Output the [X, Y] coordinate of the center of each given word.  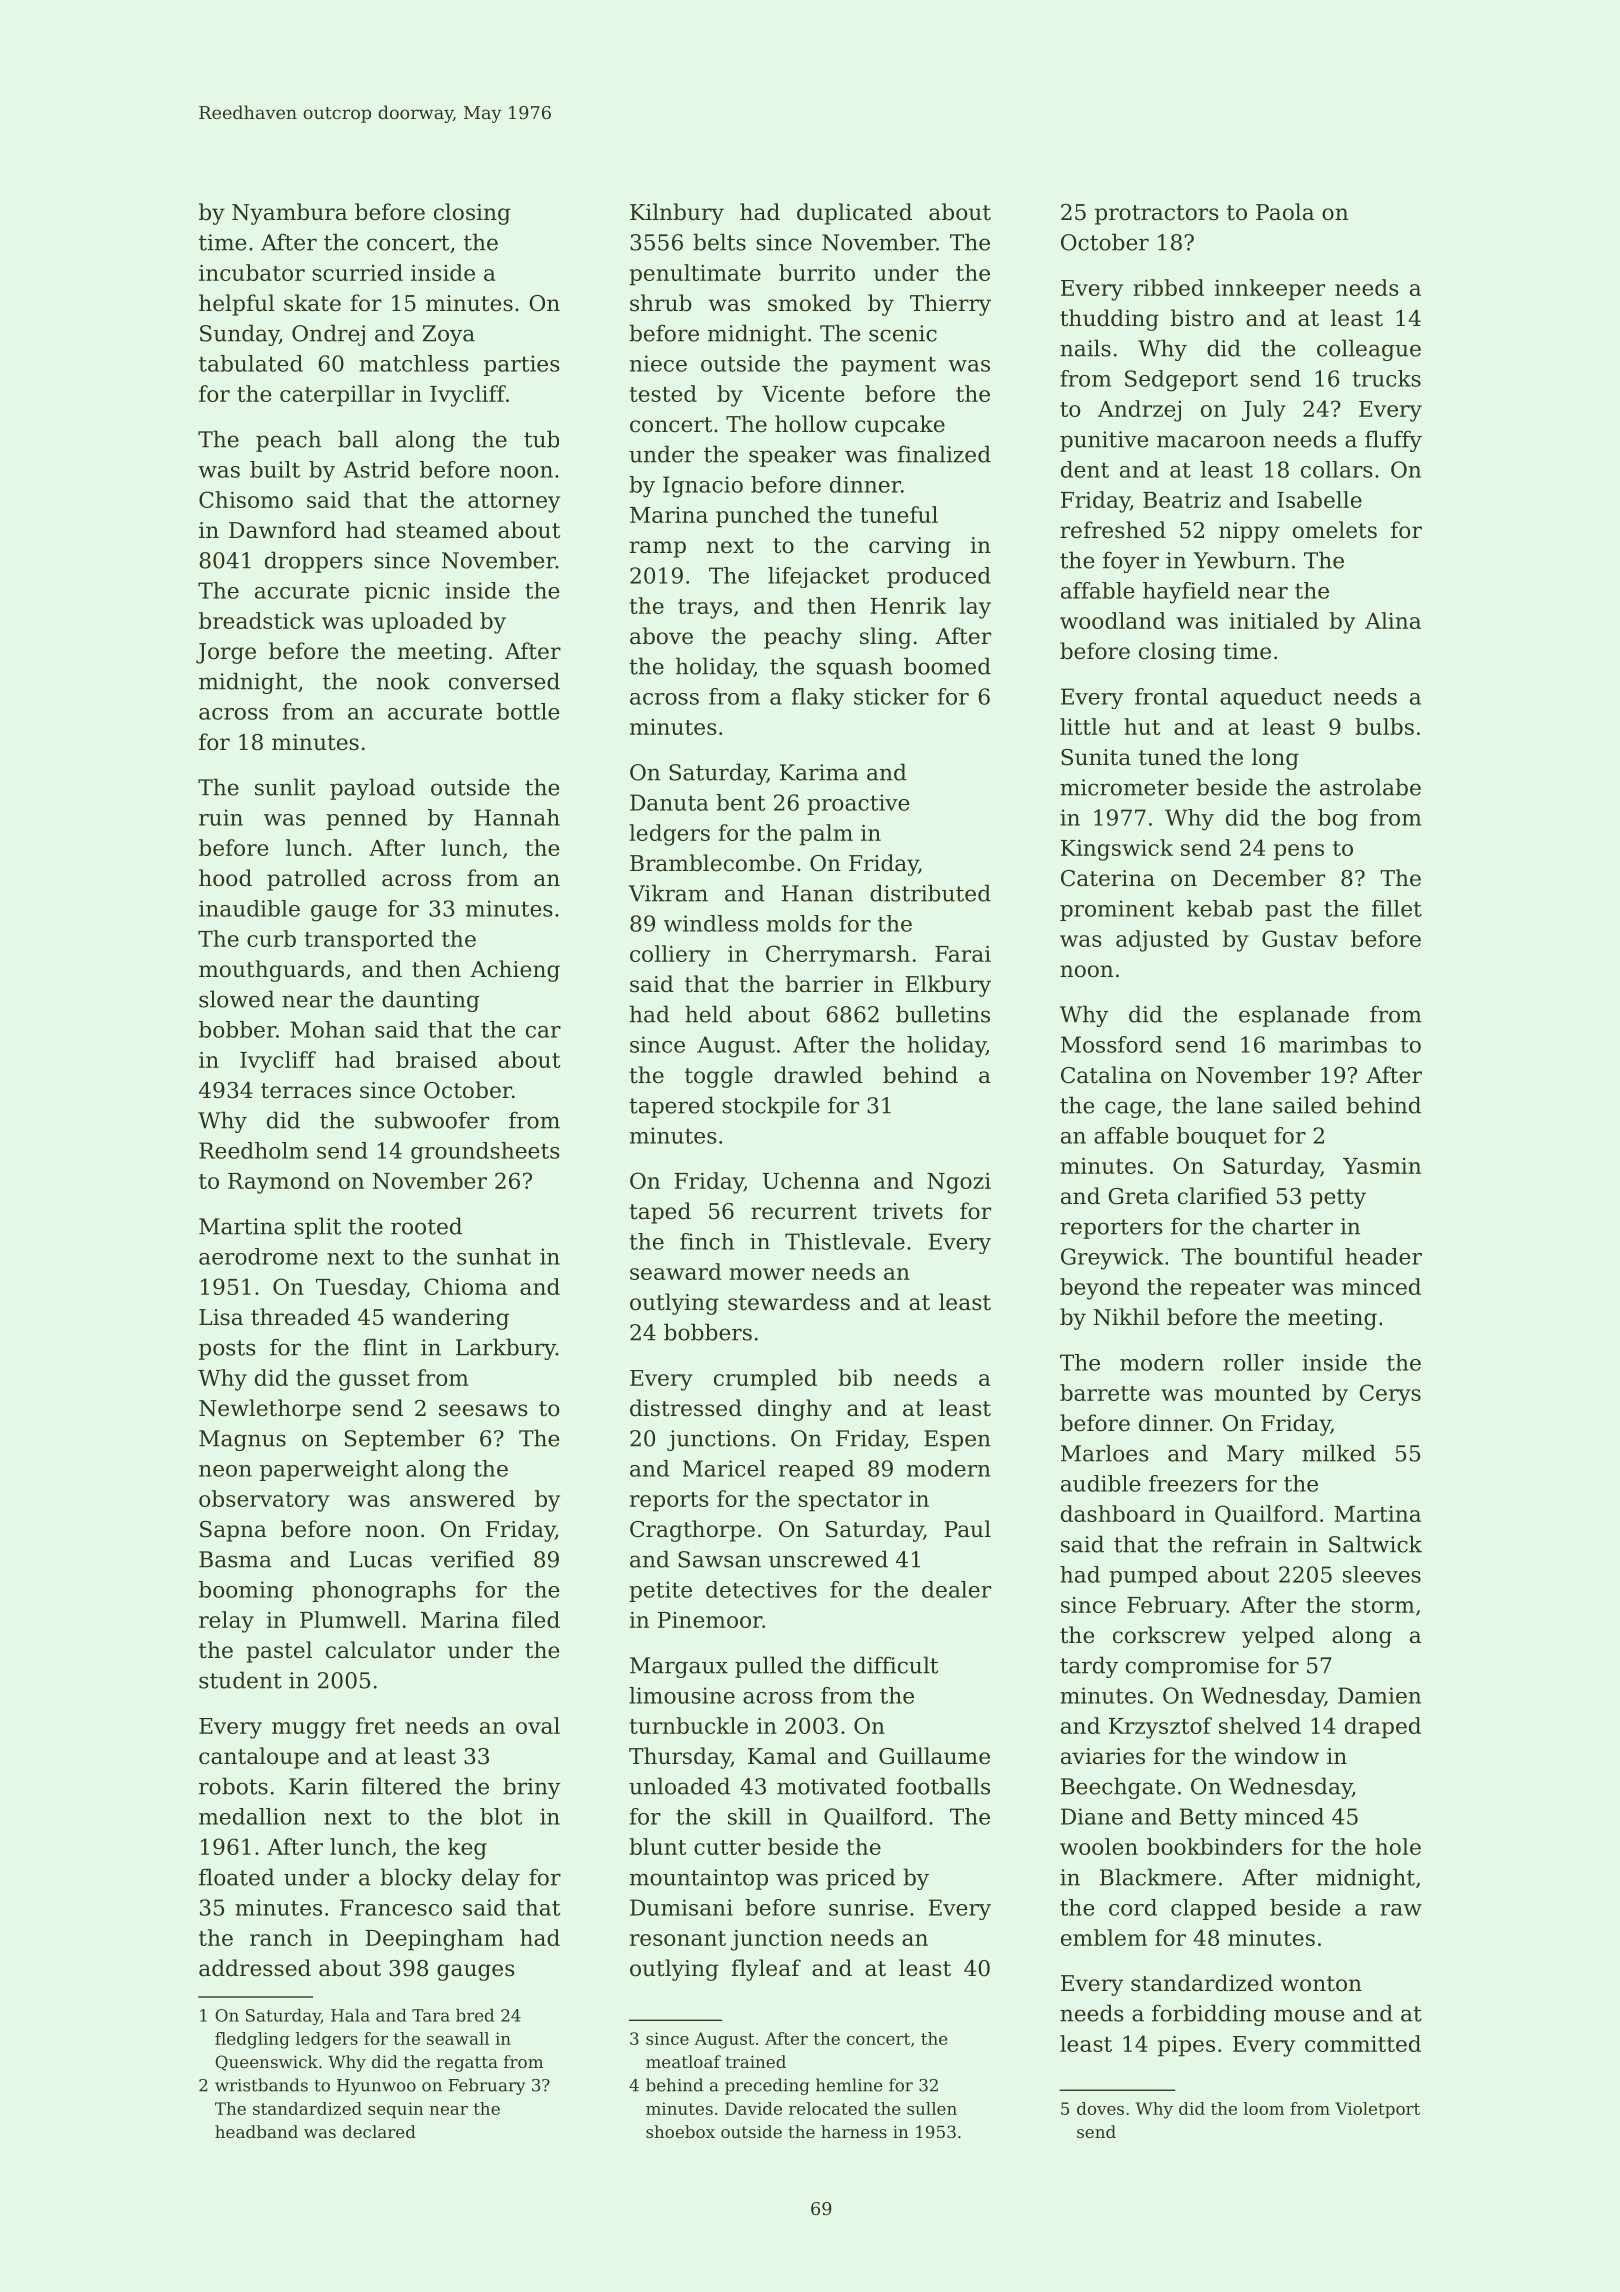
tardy [1089, 1667]
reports [669, 1502]
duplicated [854, 214]
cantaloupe [259, 1758]
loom [1264, 2108]
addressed [255, 1968]
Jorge [226, 653]
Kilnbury [677, 214]
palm [826, 835]
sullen [932, 2108]
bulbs [1384, 726]
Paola [1285, 212]
